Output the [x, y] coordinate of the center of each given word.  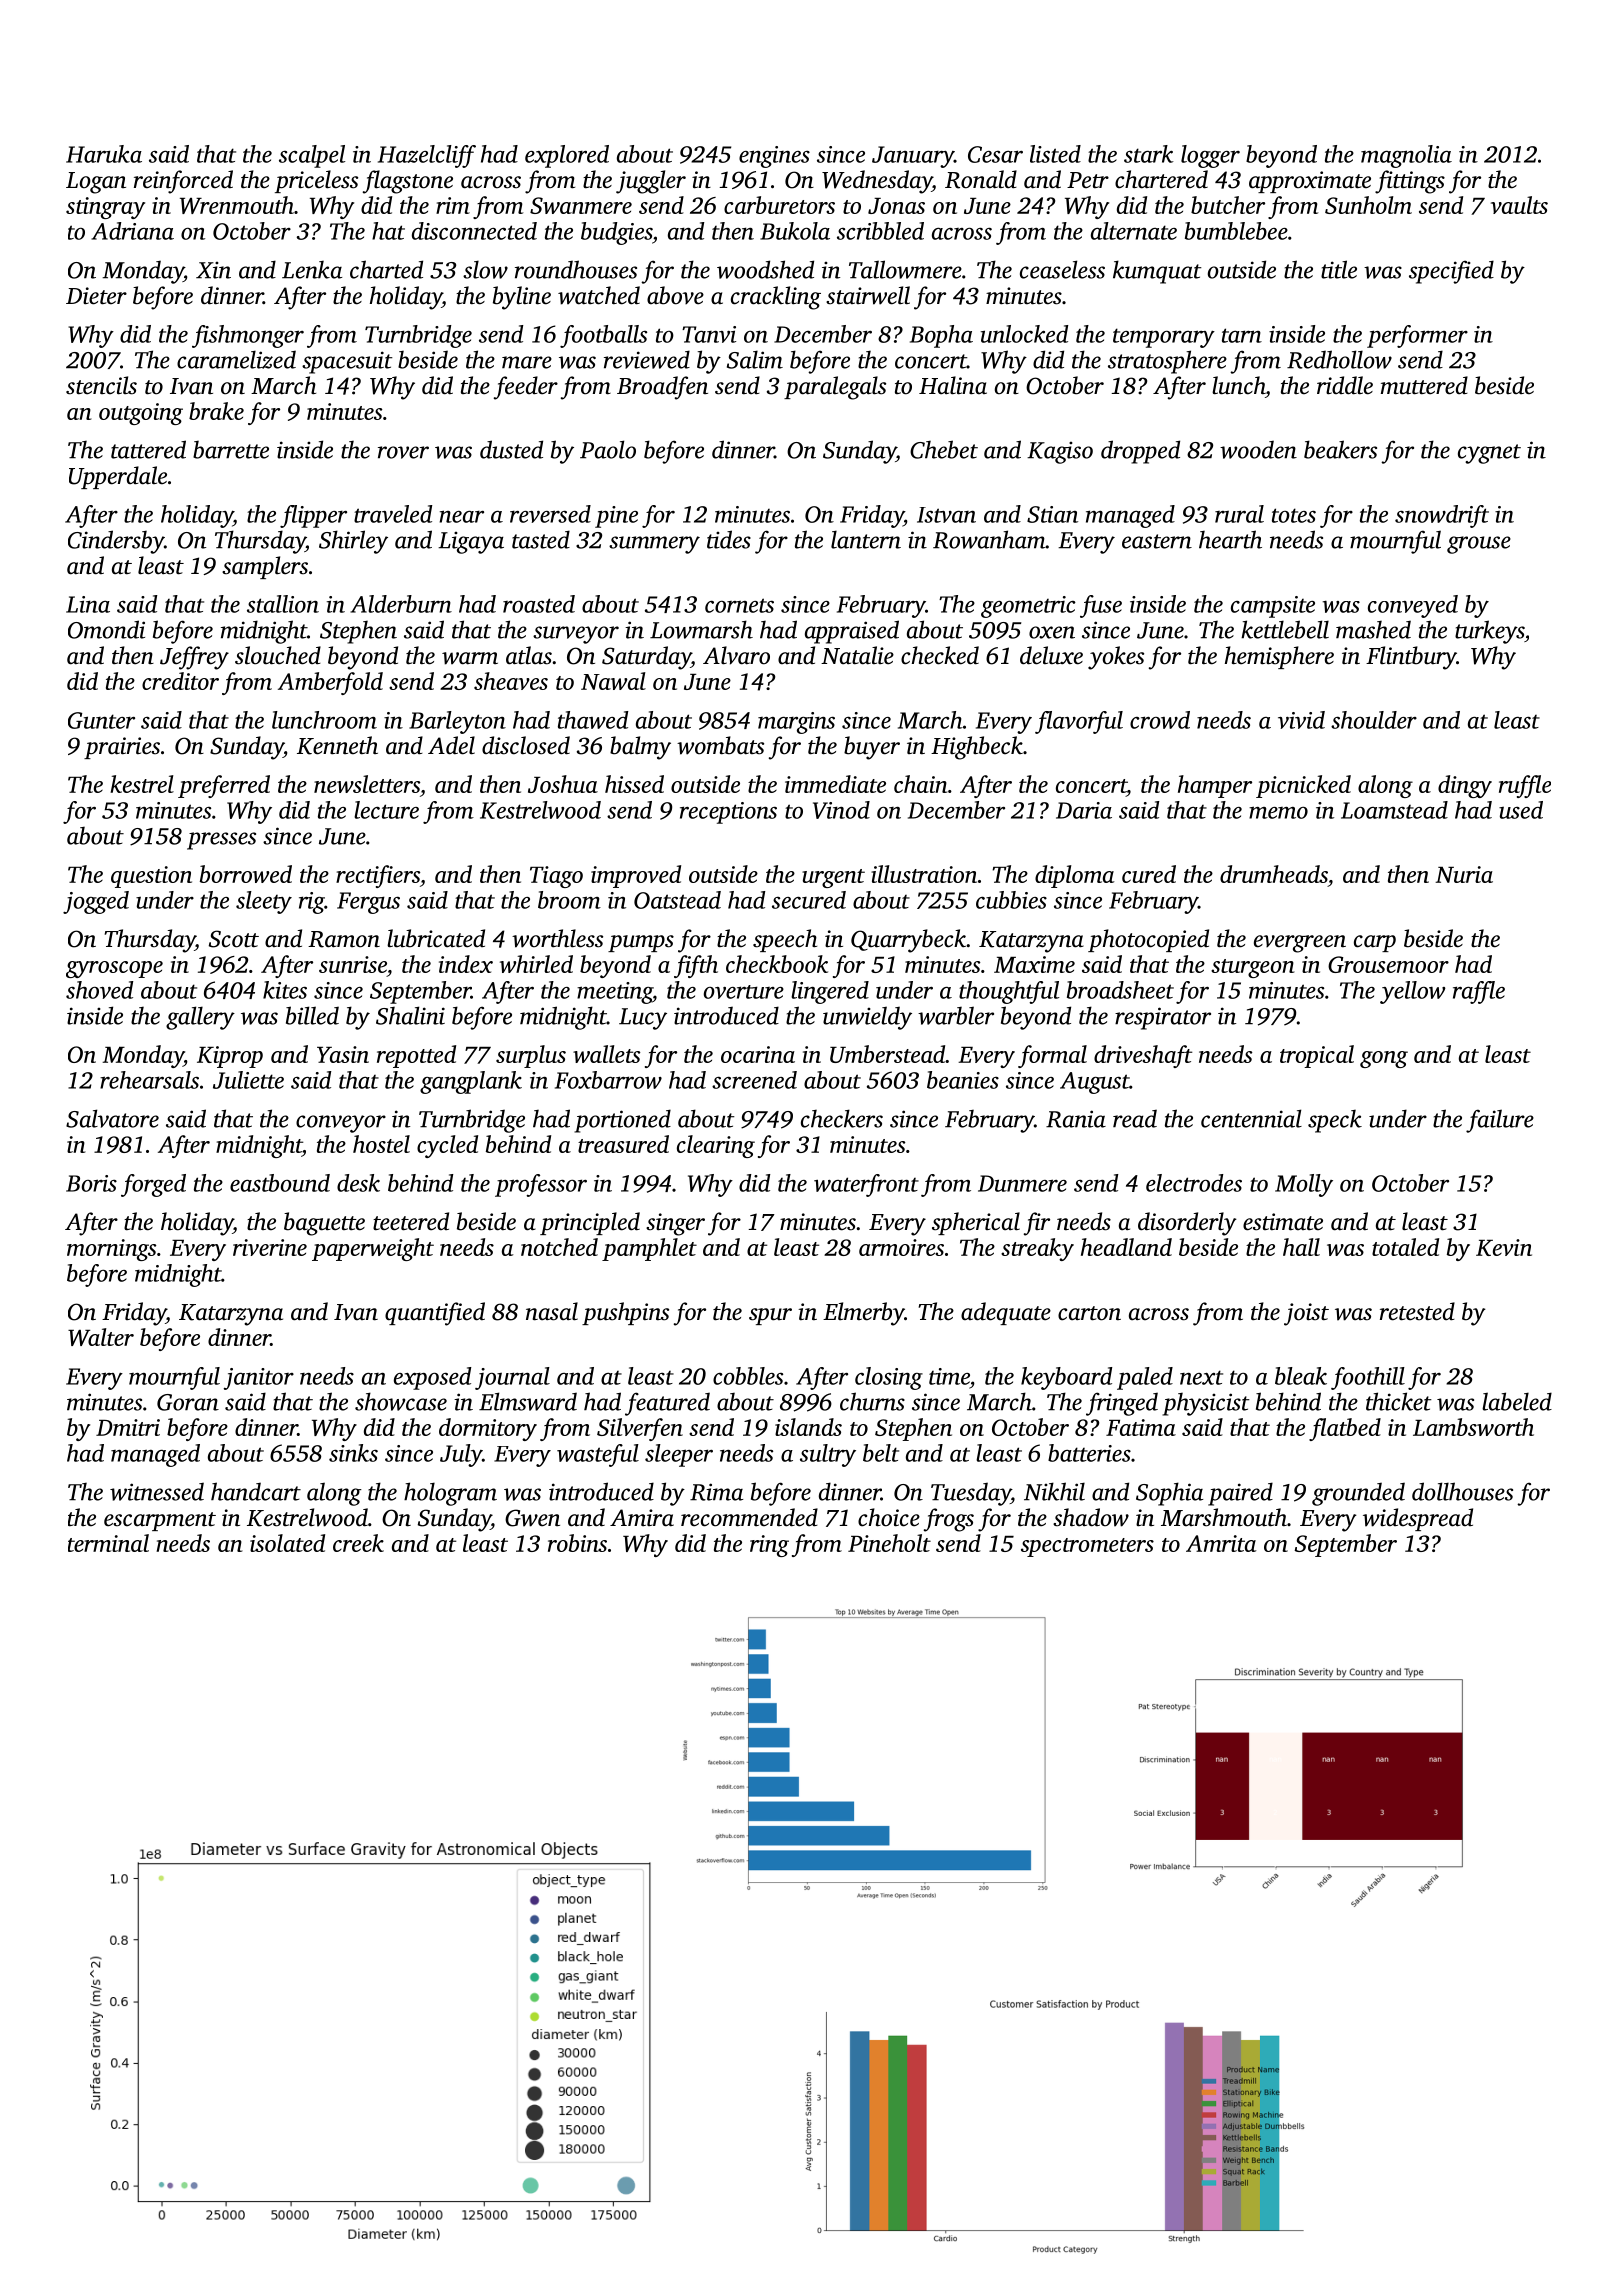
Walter [101, 1337]
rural [1239, 514]
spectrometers [1087, 1547]
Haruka [104, 154]
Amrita [1221, 1543]
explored [567, 156]
